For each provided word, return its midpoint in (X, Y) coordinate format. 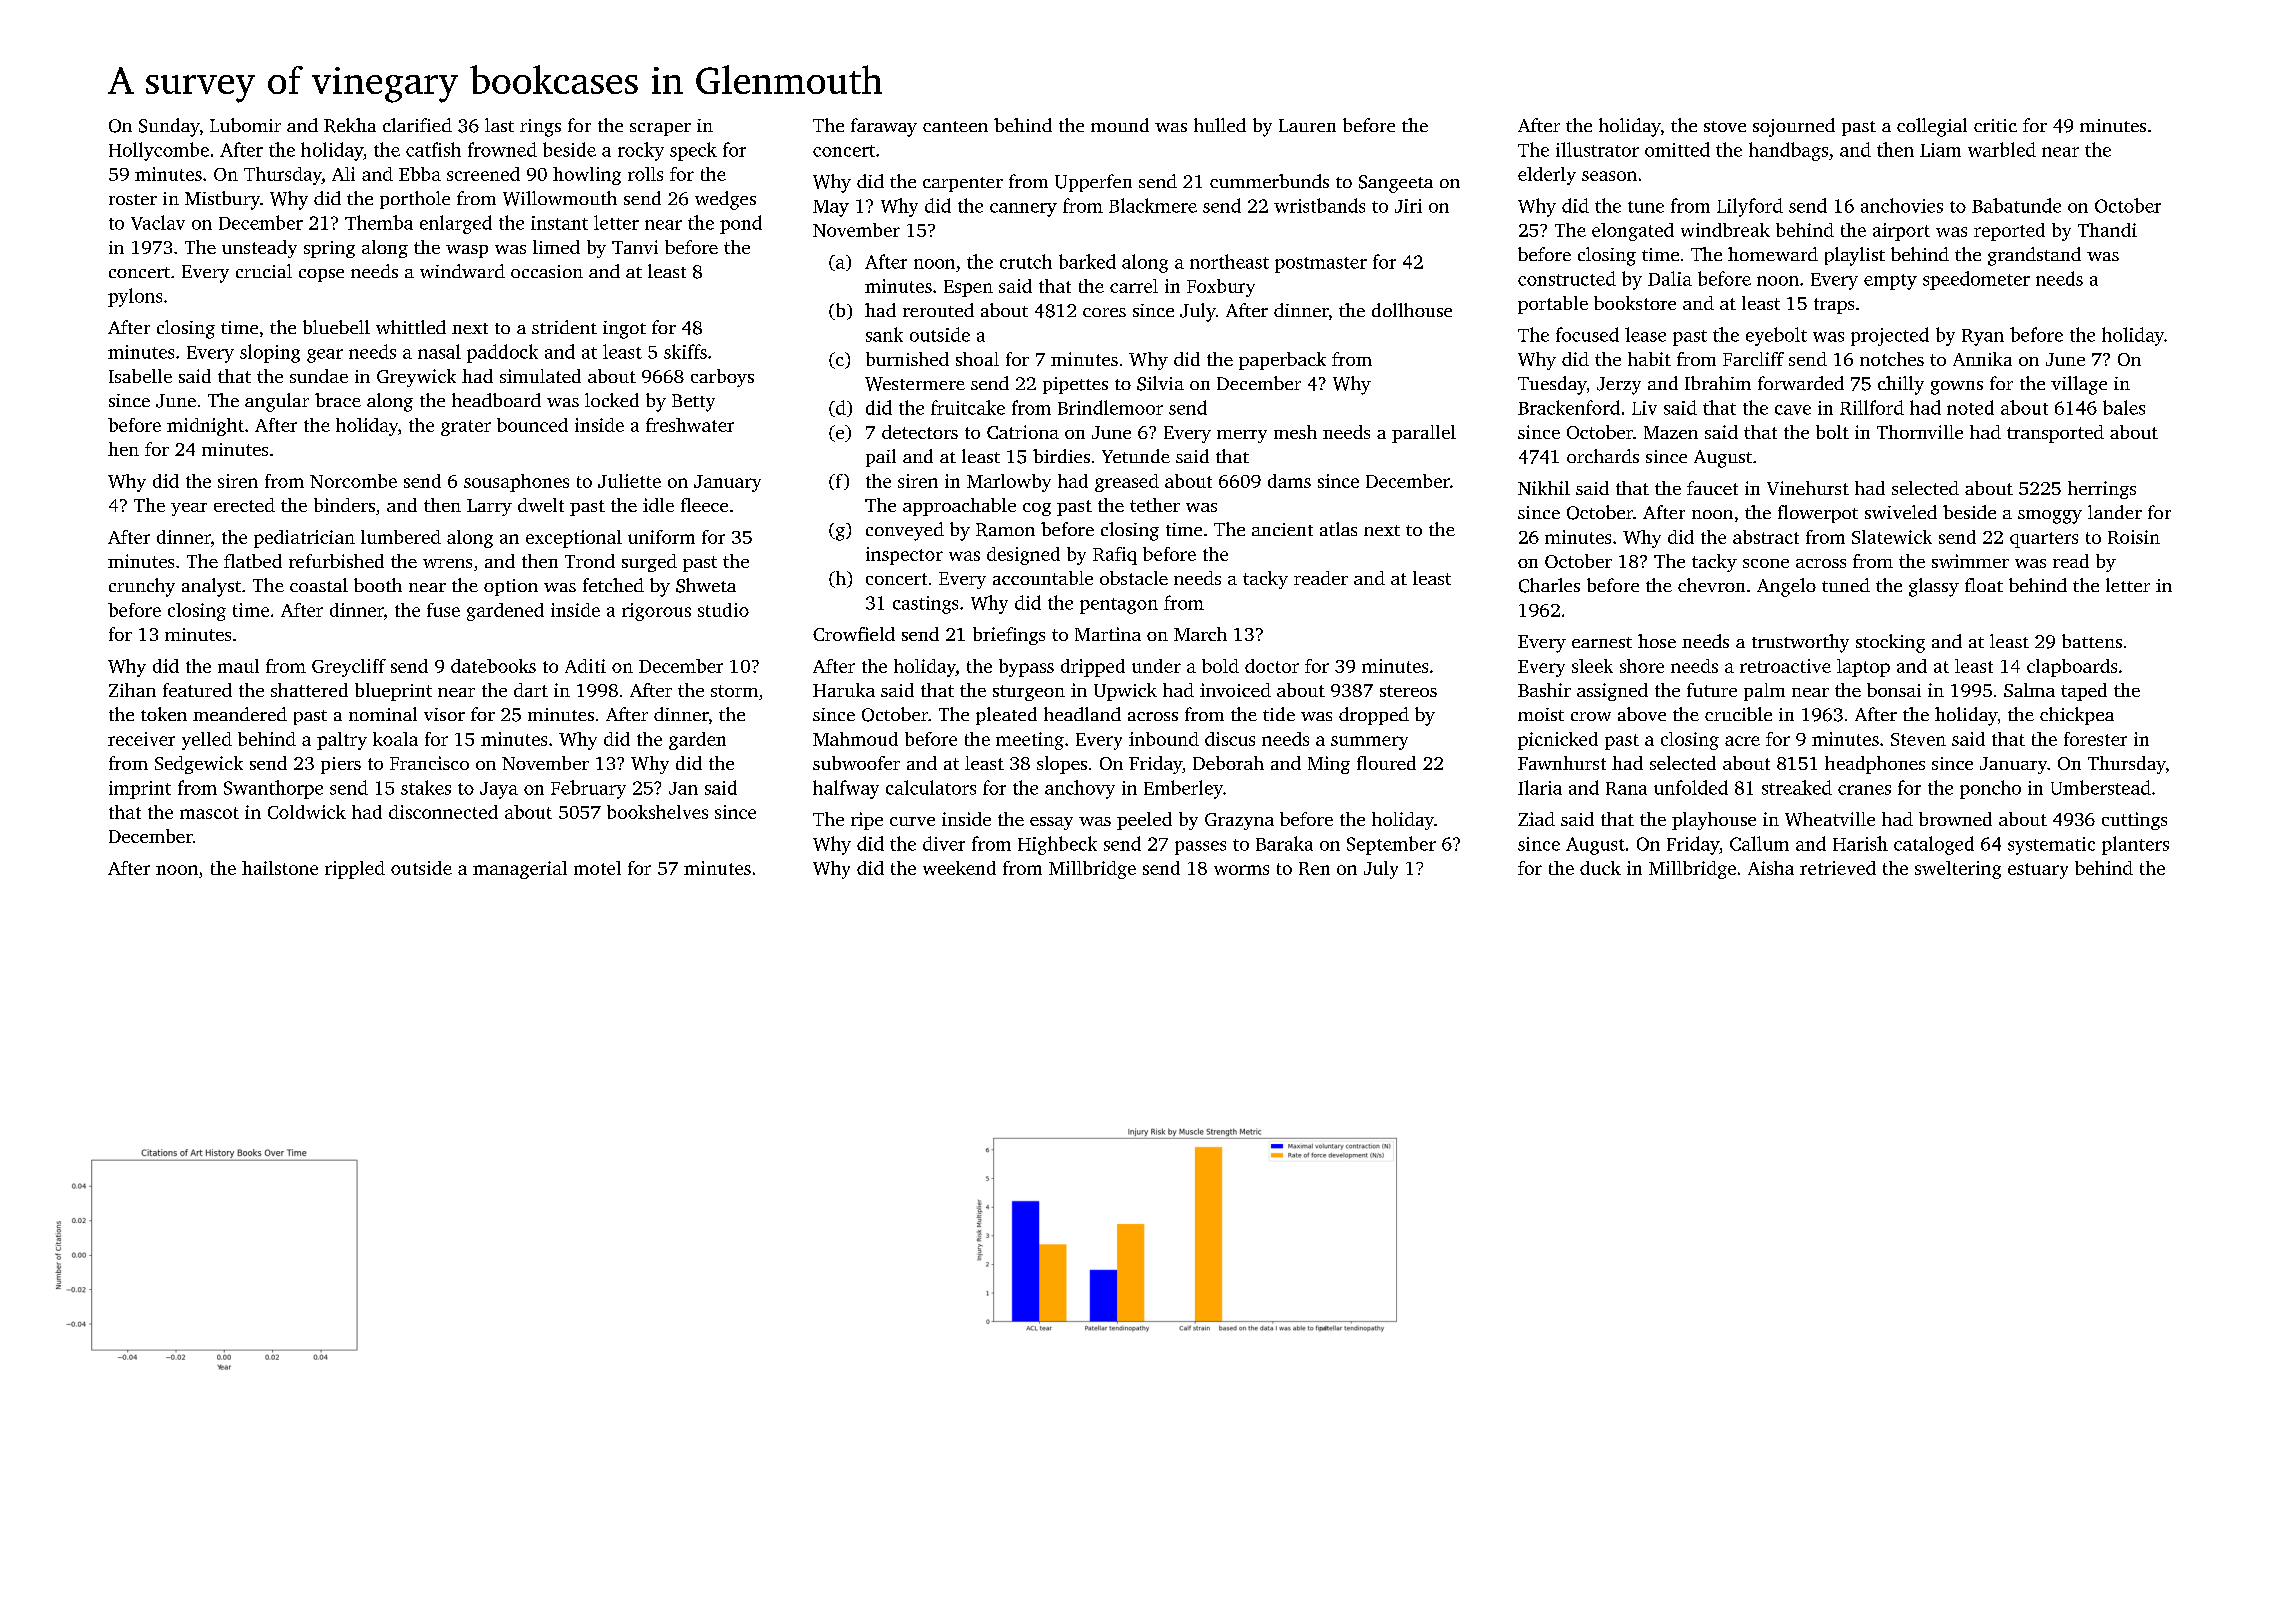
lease (1645, 334)
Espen (968, 288)
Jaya (499, 790)
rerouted (938, 310)
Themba (379, 222)
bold (1220, 666)
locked (612, 400)
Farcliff (1753, 359)
